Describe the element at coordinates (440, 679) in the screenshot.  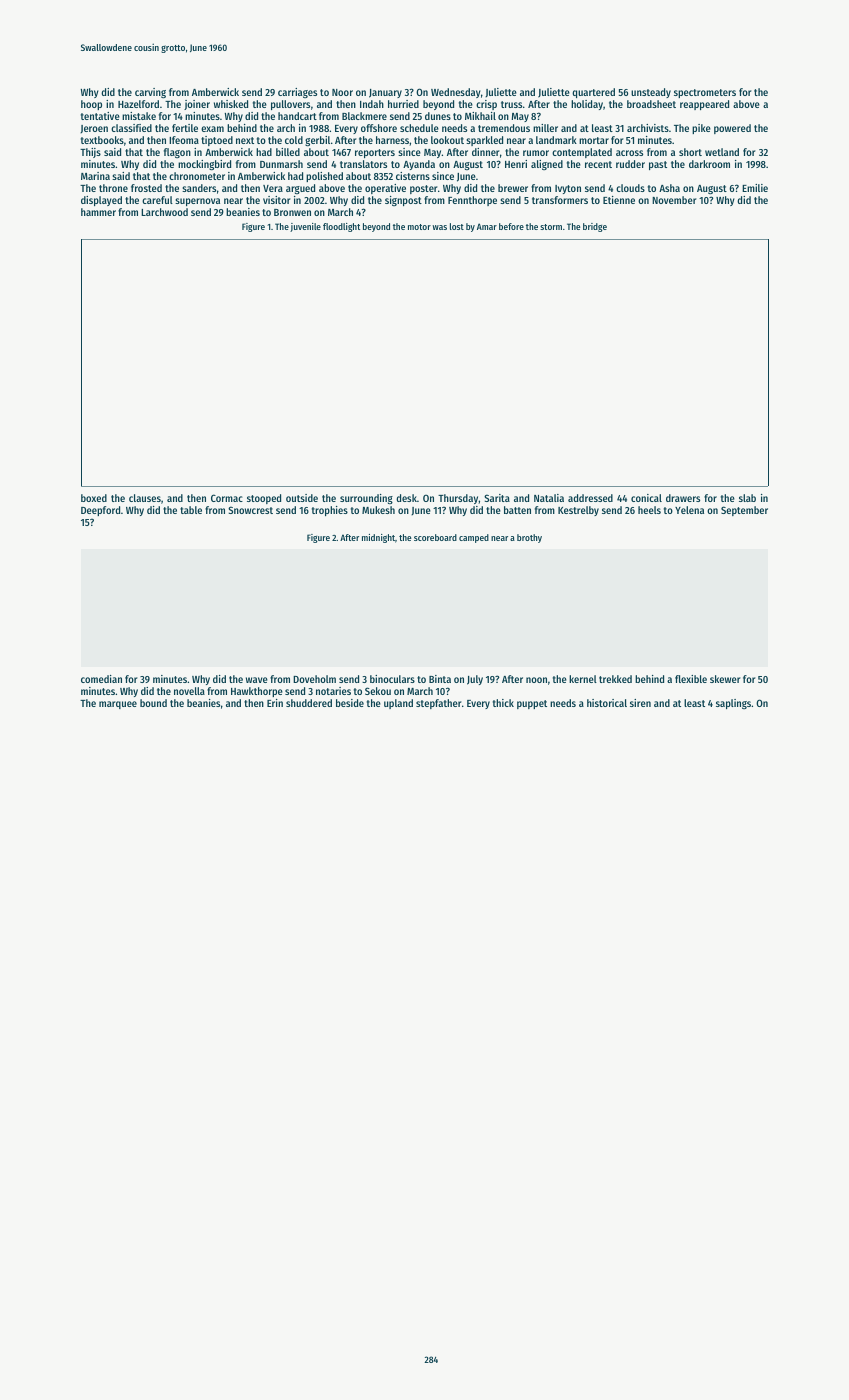
I see `Binta` at that location.
